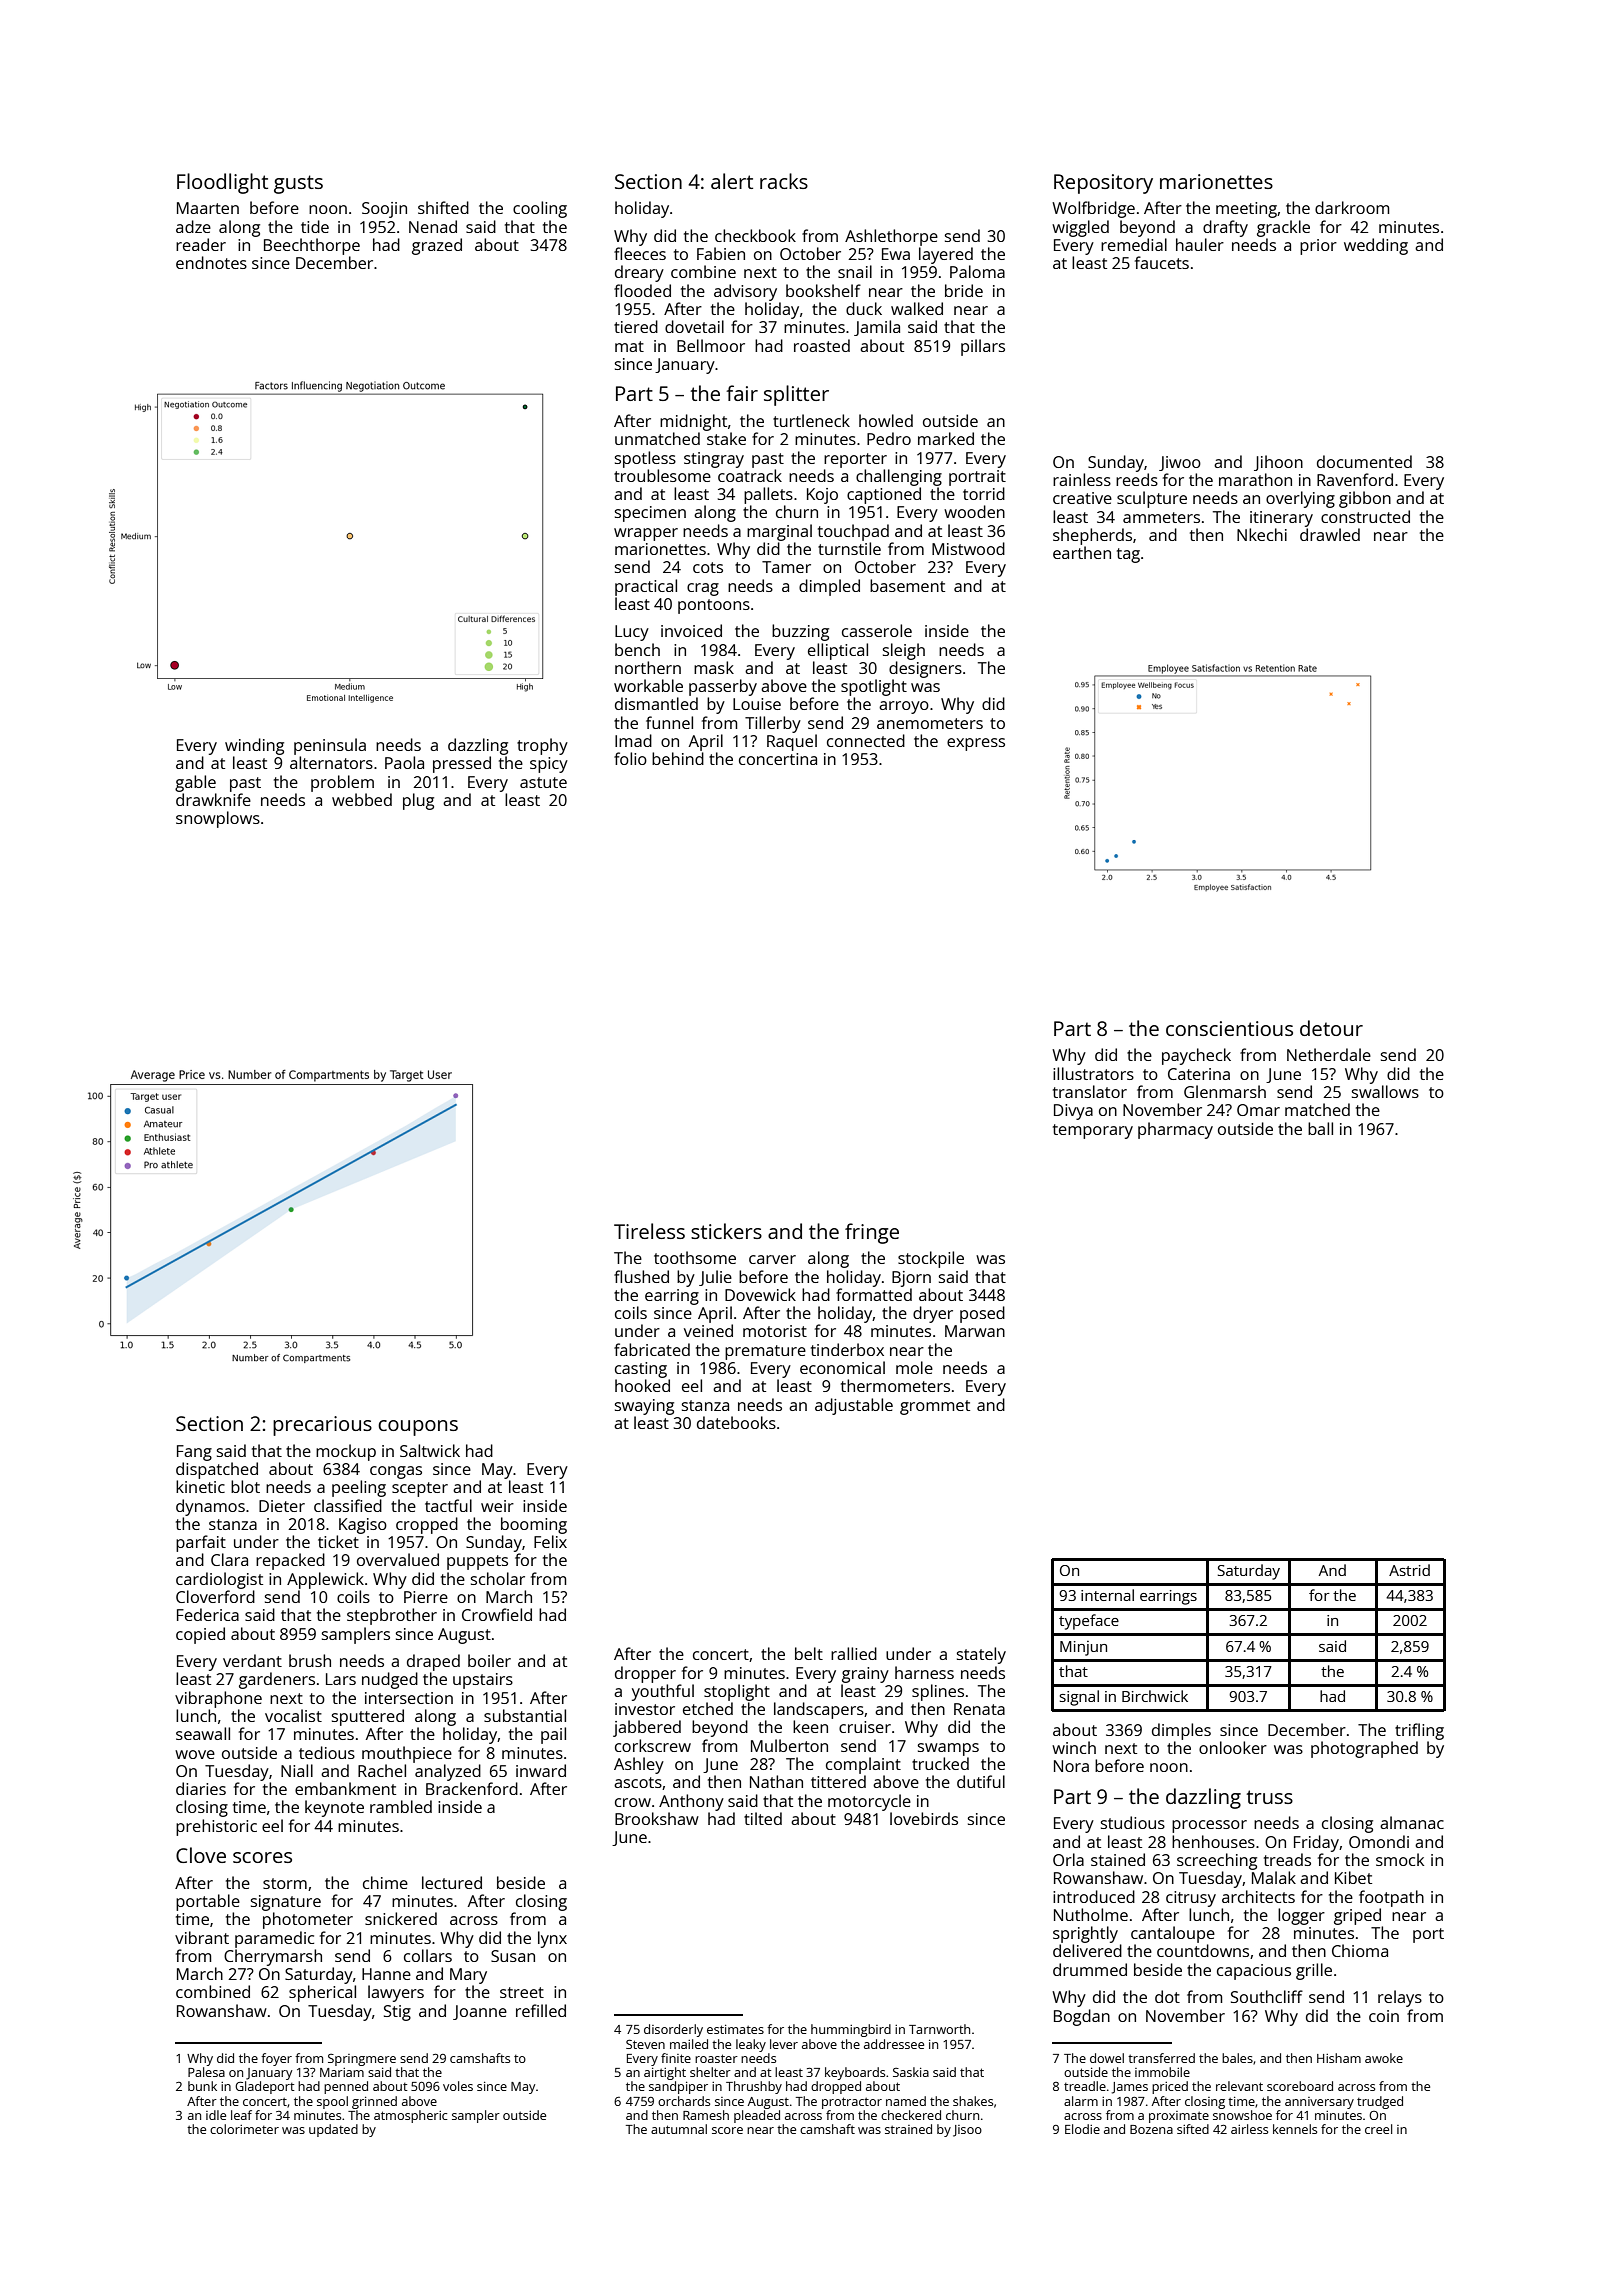 This image has height=2292, width=1620. Describe the element at coordinates (1331, 1028) in the image. I see `detour` at that location.
